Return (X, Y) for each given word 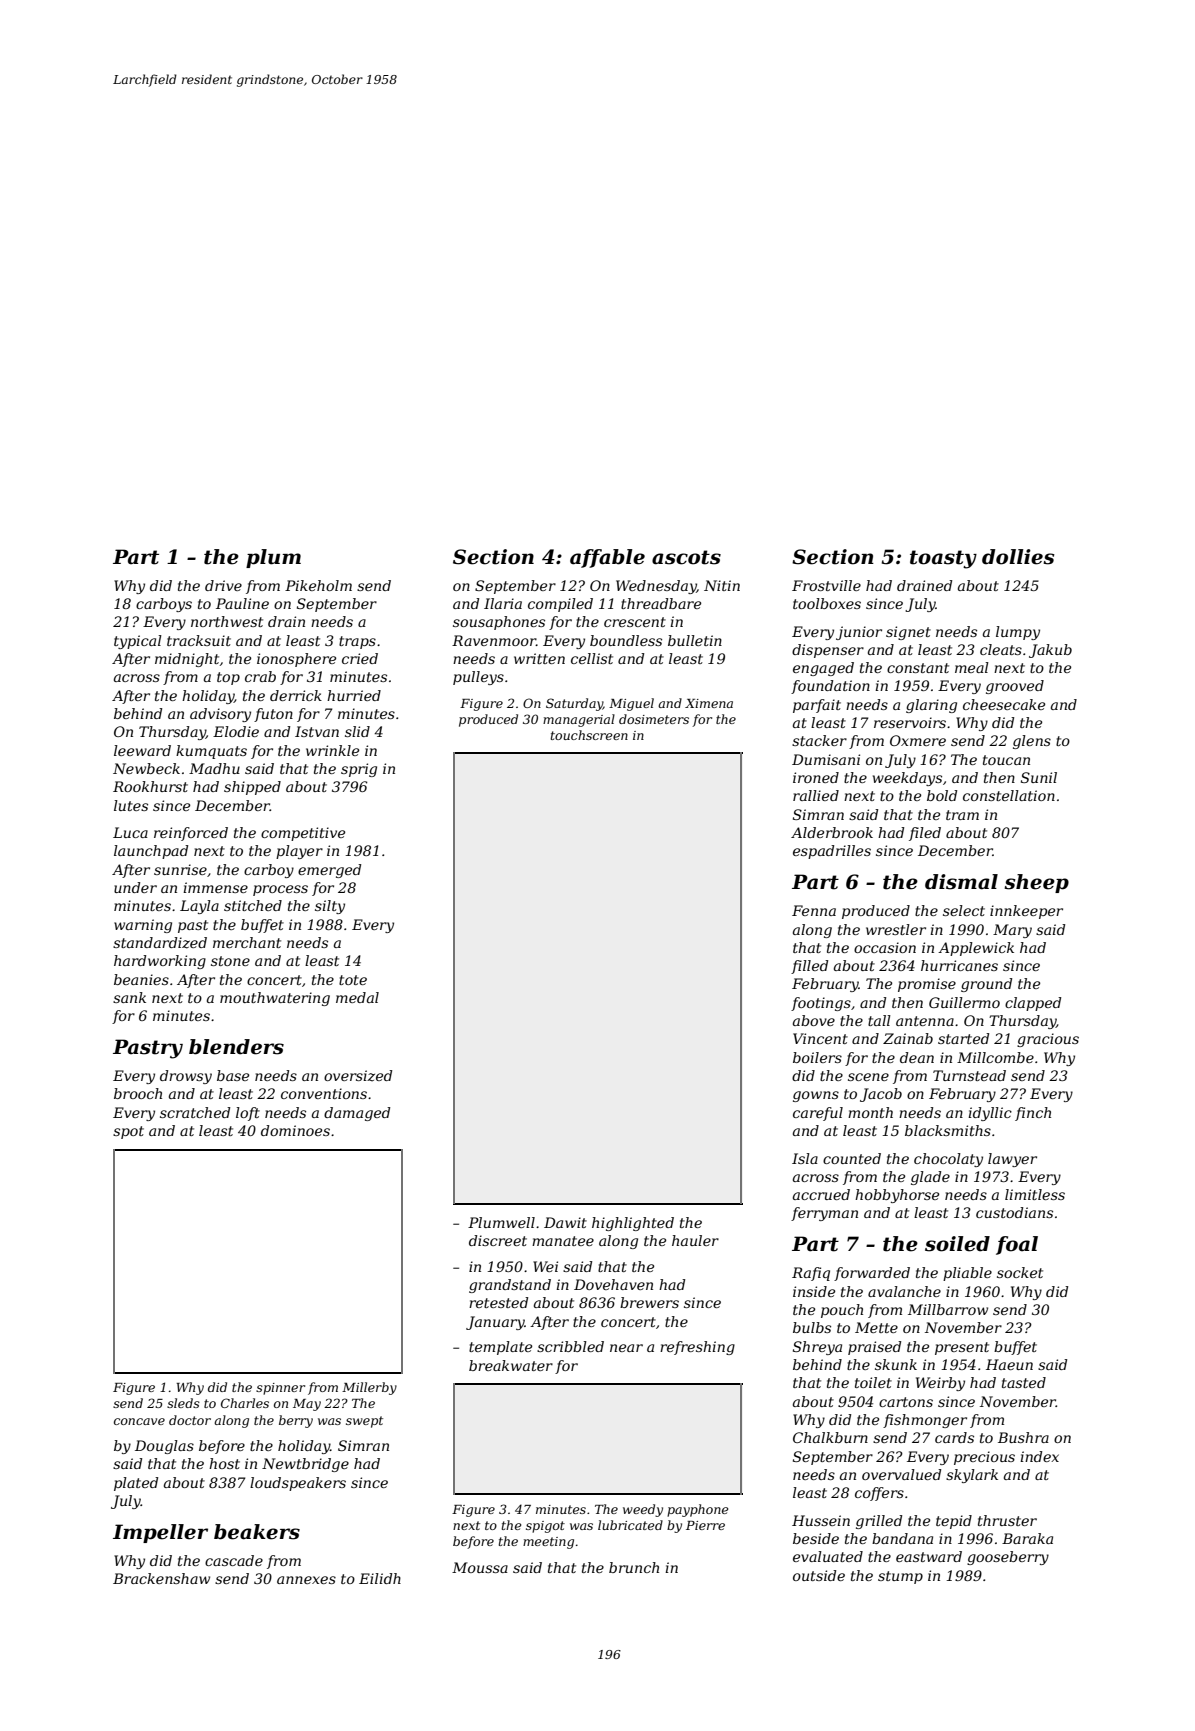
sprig (359, 770)
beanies (141, 979)
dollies (1018, 557)
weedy (643, 1510)
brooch (138, 1093)
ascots (686, 557)
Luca (130, 832)
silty (330, 907)
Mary (1012, 931)
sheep (1036, 883)
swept (364, 1422)
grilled (879, 1522)
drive (223, 585)
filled (809, 967)
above (814, 1020)
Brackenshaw (161, 1578)
